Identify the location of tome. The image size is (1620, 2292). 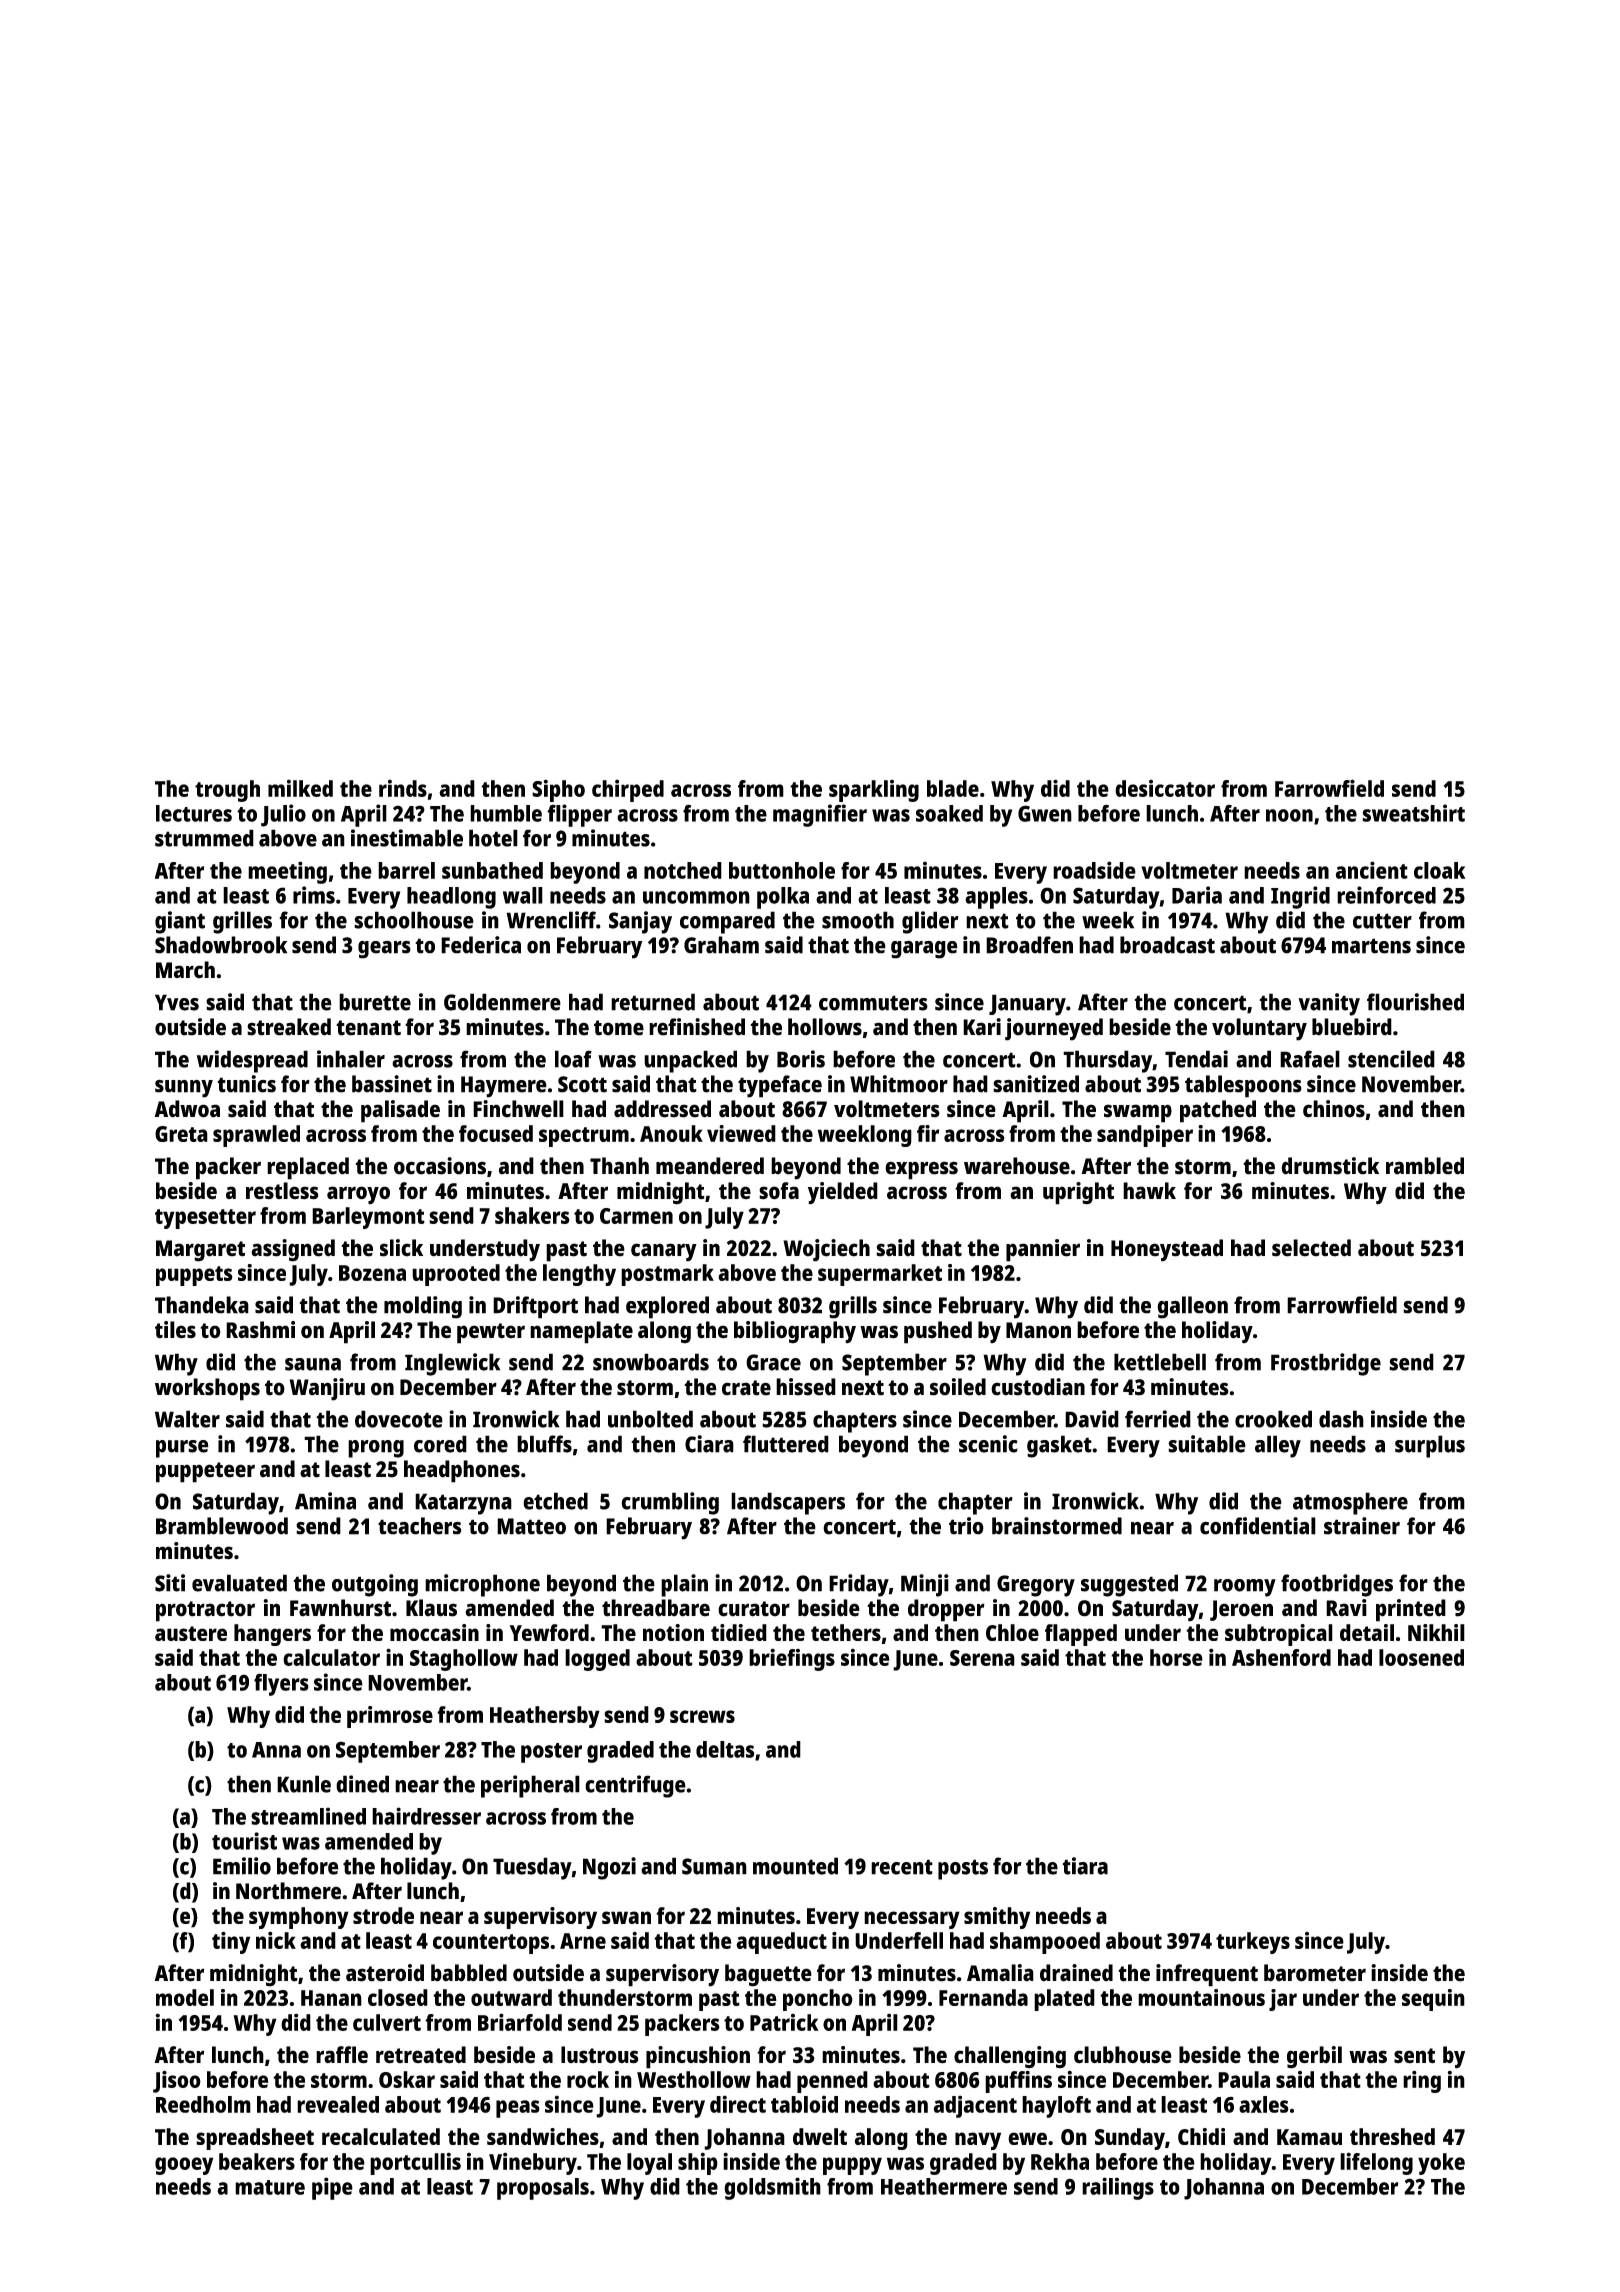
(619, 1028).
